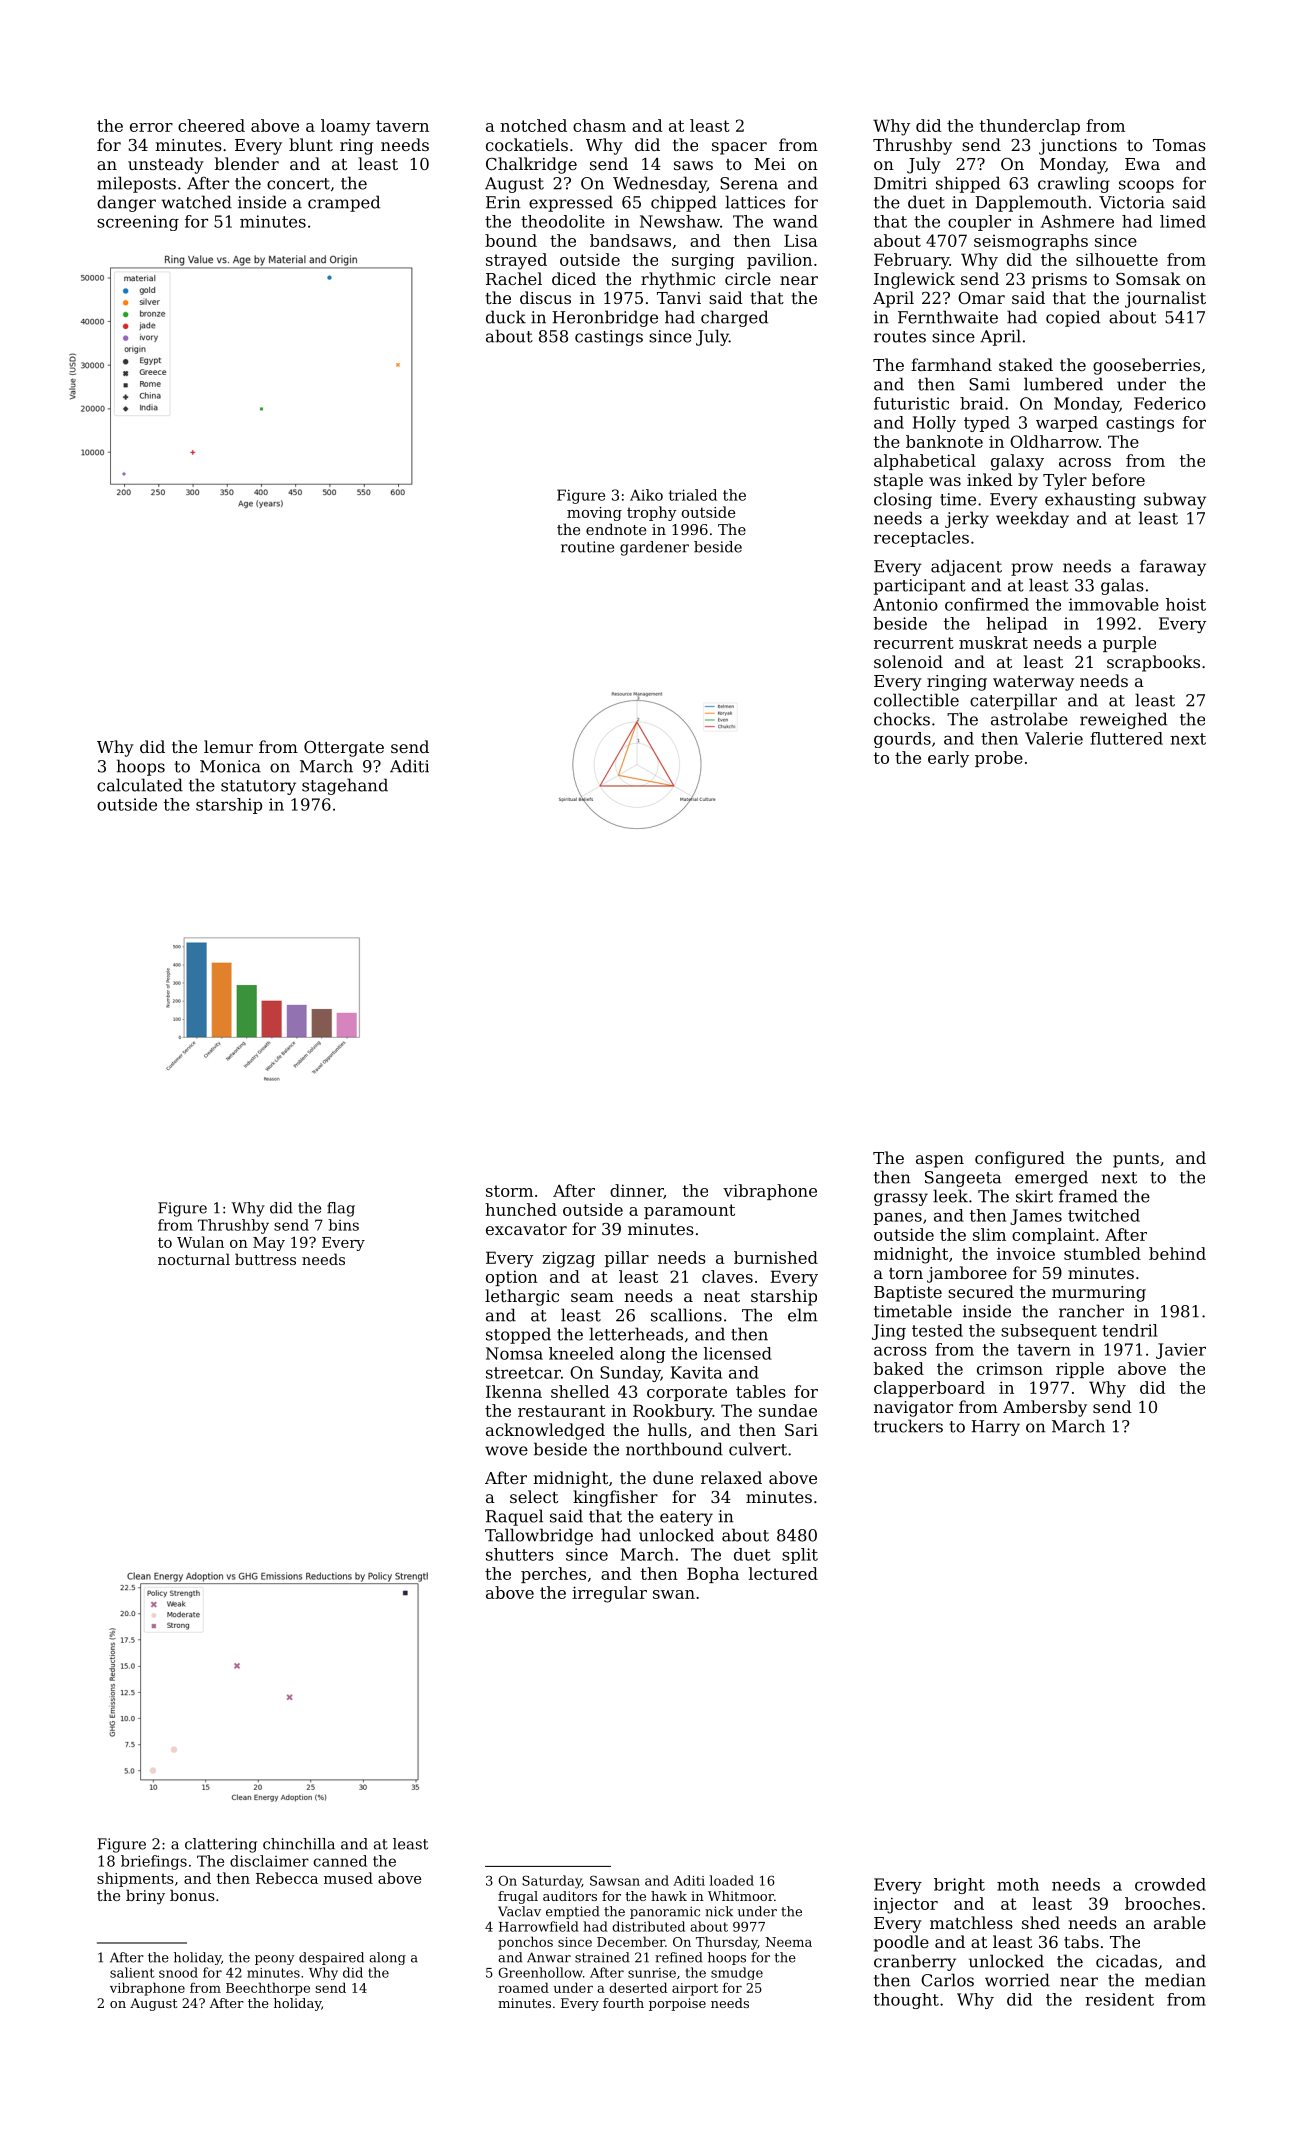 The width and height of the page is (1303, 2147). I want to click on Bopha, so click(713, 1575).
